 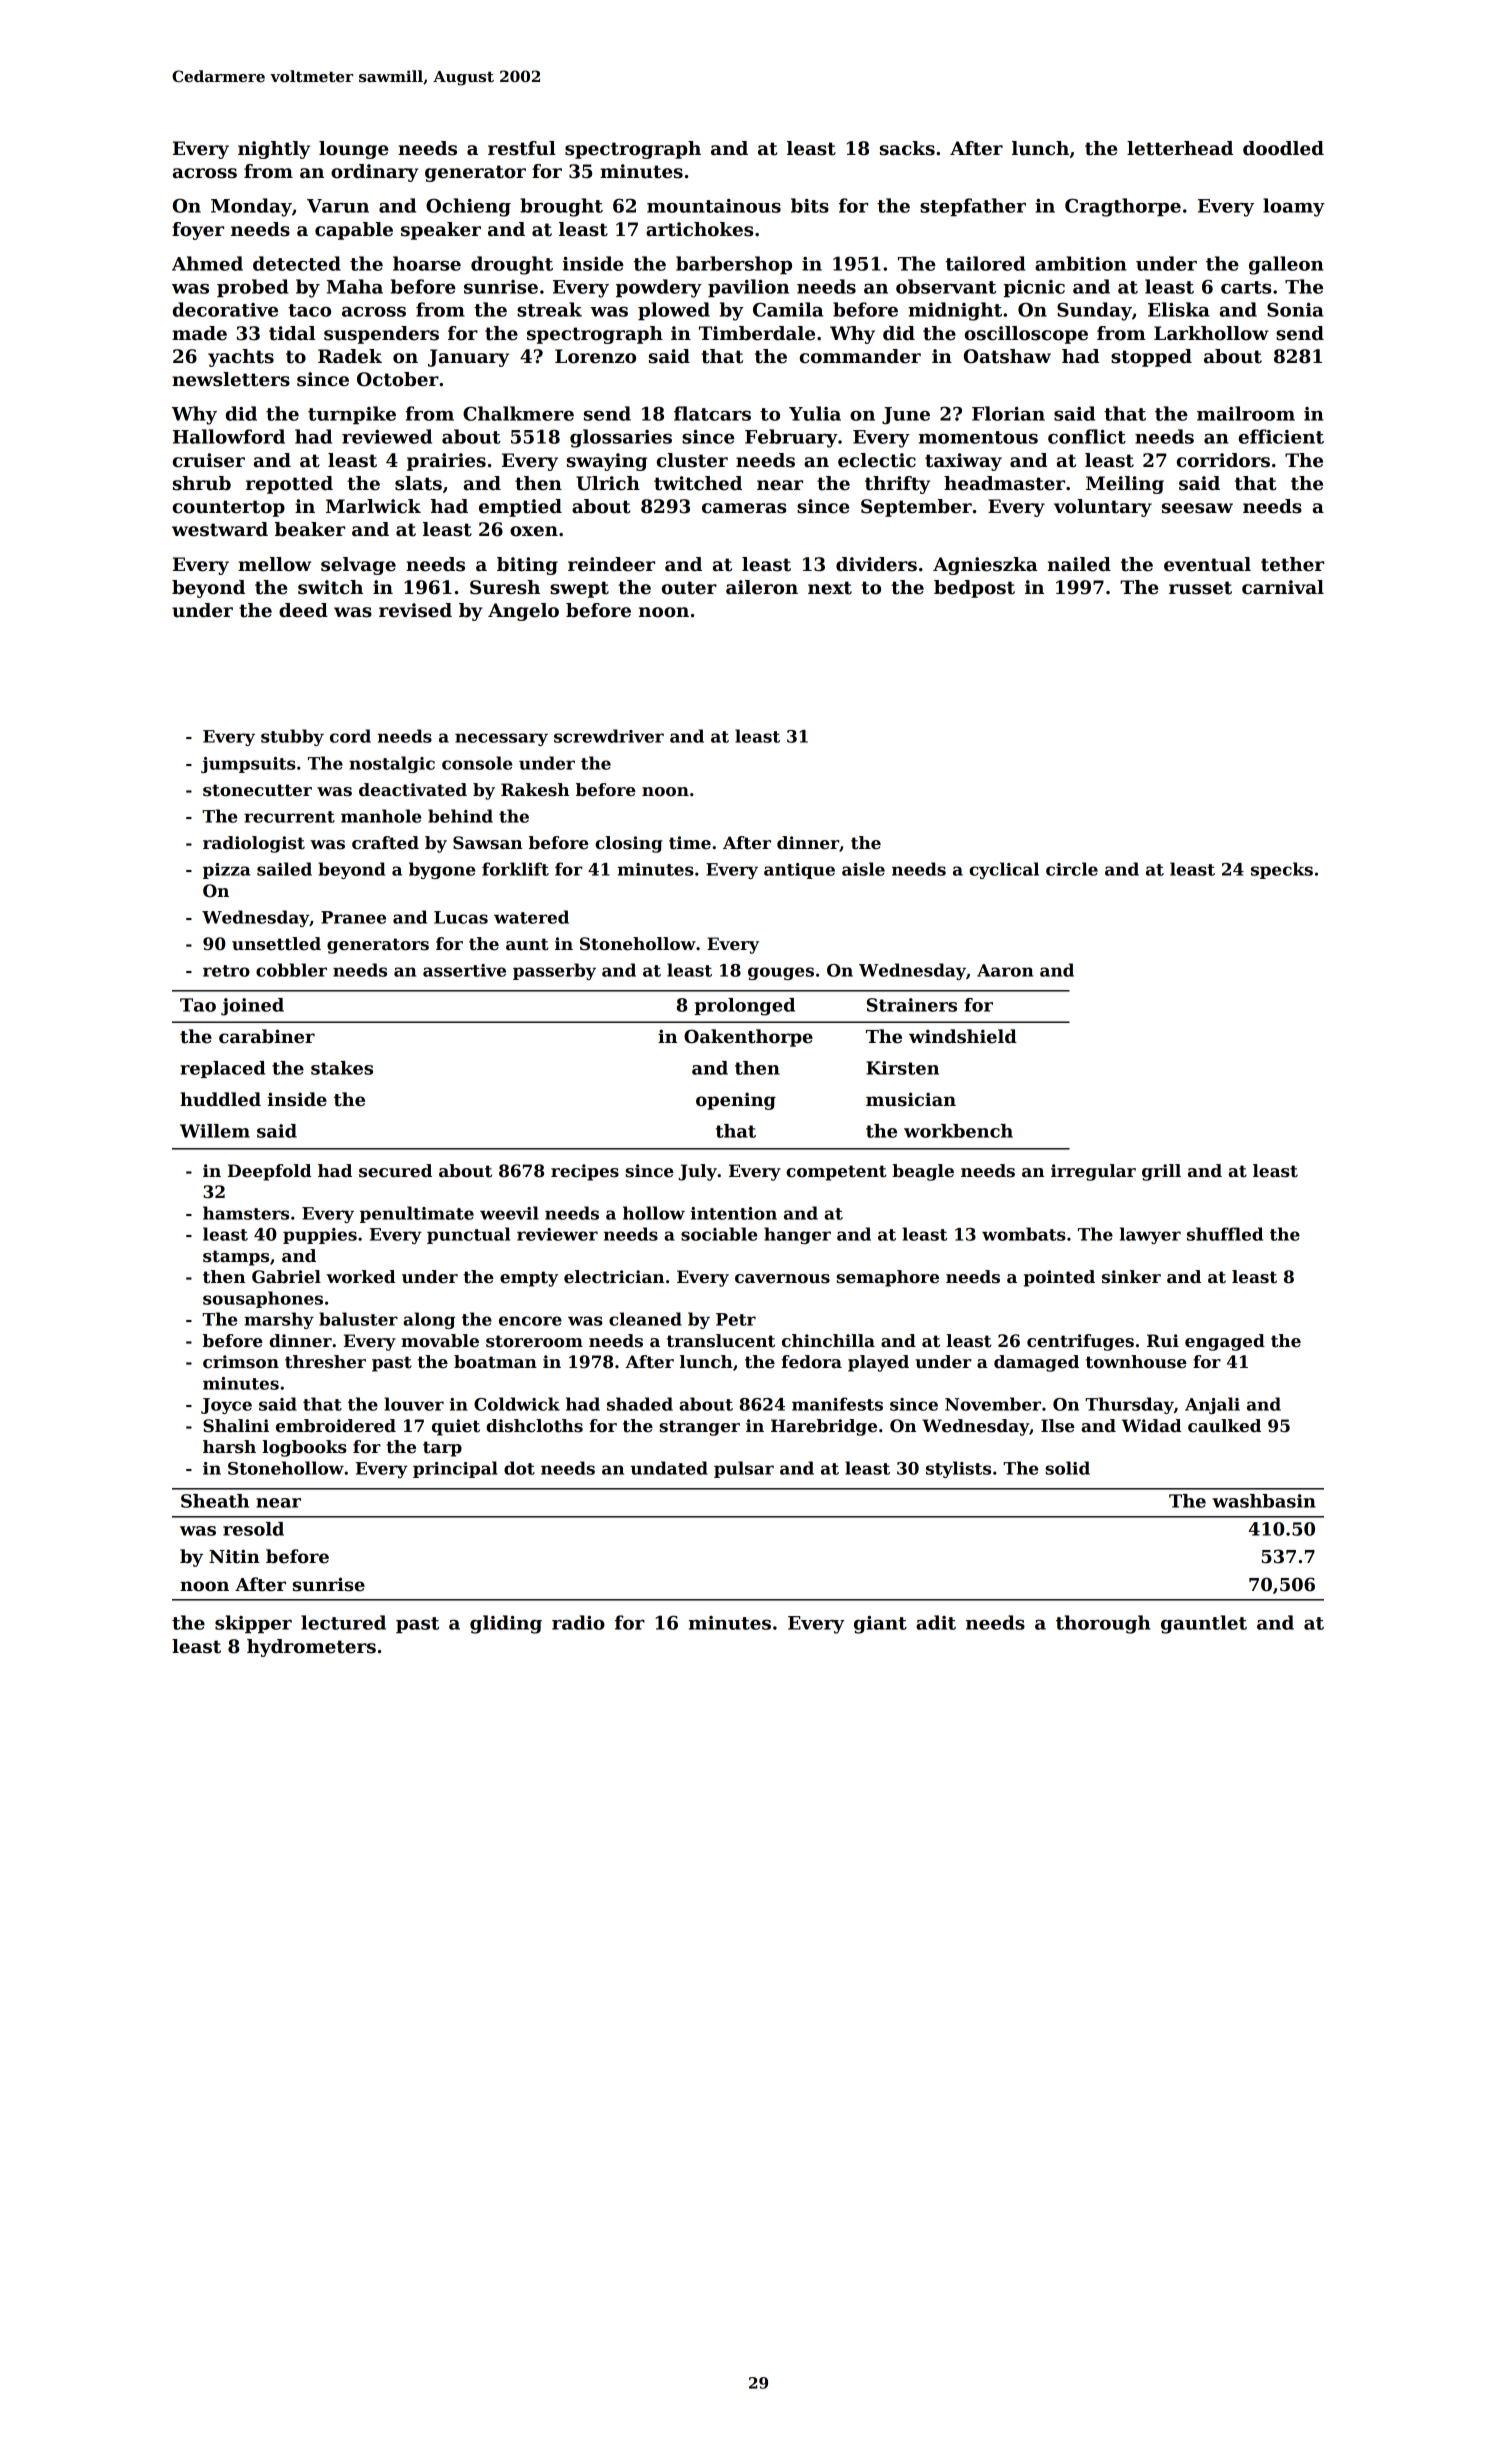 I want to click on baluster, so click(x=358, y=1319).
